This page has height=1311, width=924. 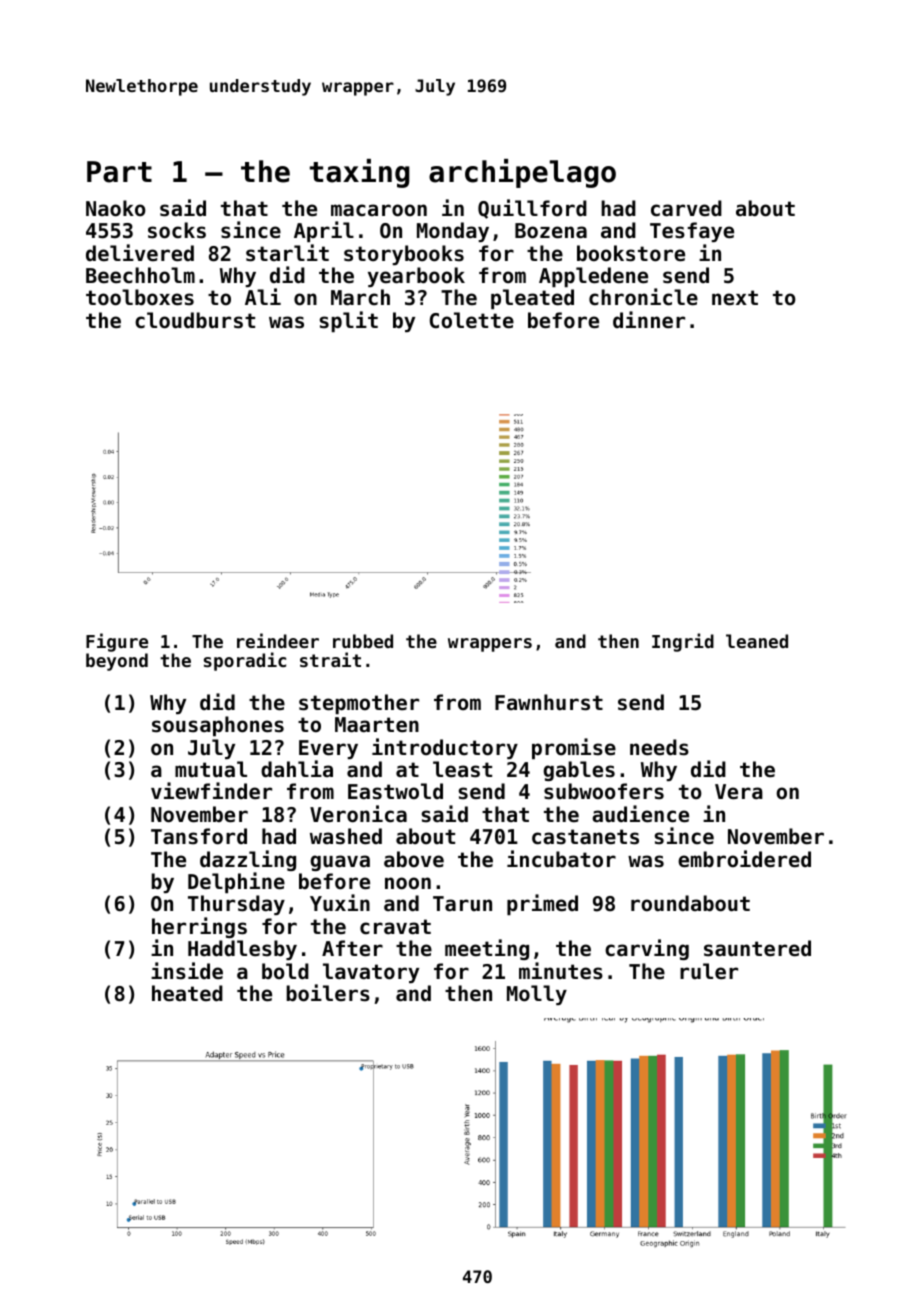 What do you see at coordinates (757, 641) in the page?
I see `leaned` at bounding box center [757, 641].
